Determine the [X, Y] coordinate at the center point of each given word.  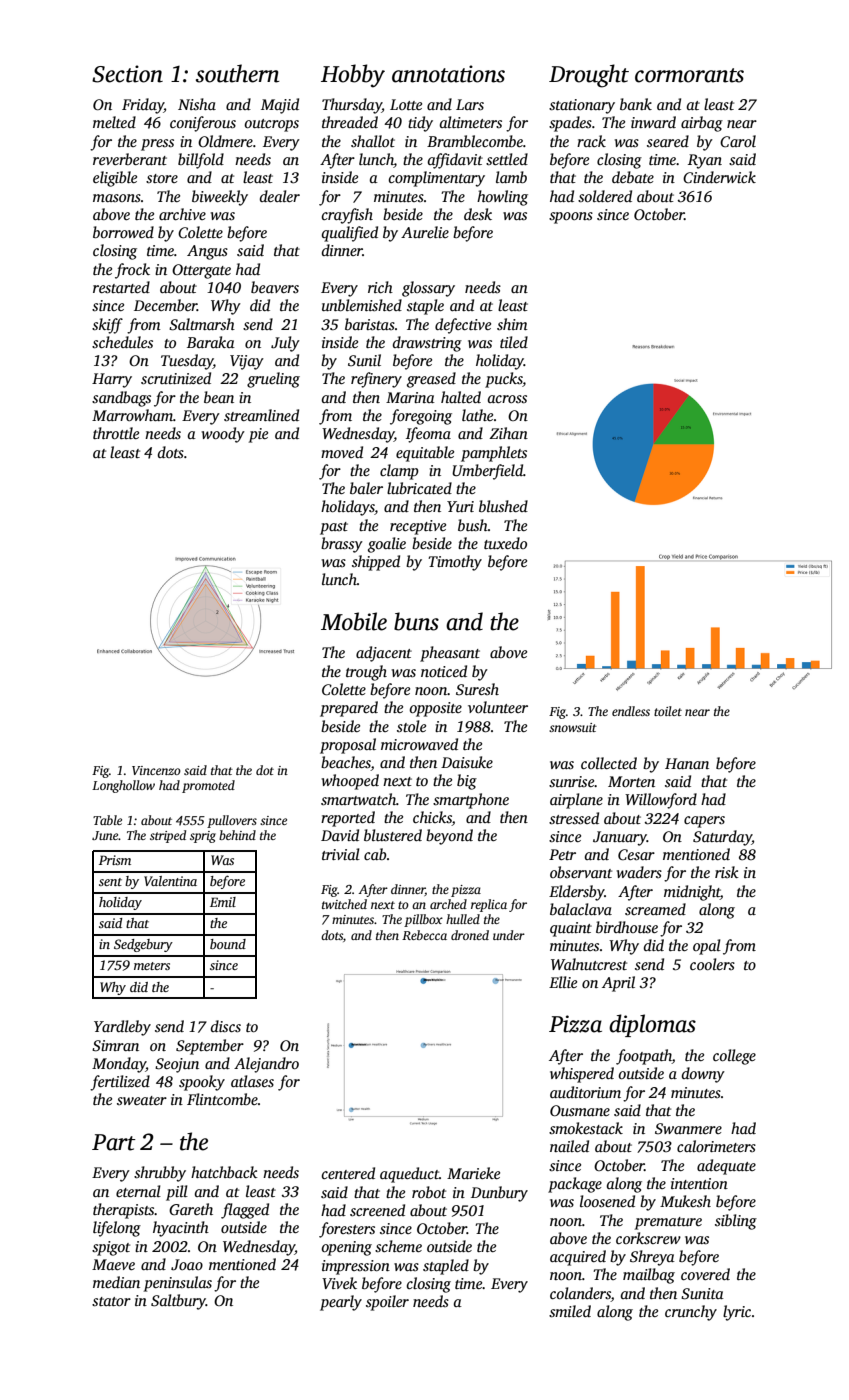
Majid [280, 106]
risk [727, 872]
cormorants [689, 75]
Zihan [508, 433]
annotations [448, 74]
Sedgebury [143, 945]
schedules [122, 342]
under [509, 935]
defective [463, 326]
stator [111, 1301]
